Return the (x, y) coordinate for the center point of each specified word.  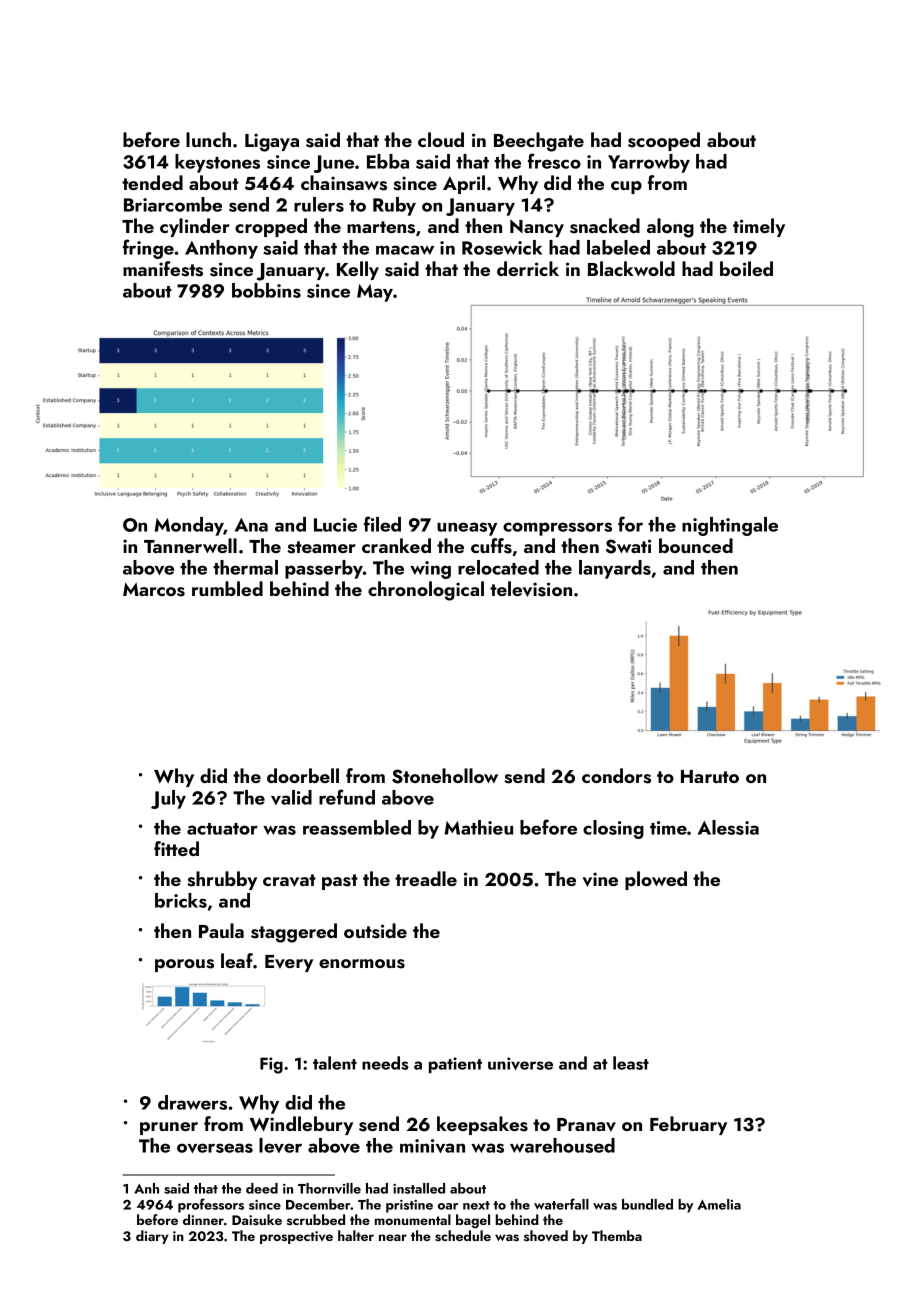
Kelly (358, 270)
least (631, 1063)
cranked (396, 545)
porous (184, 965)
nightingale (730, 526)
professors (211, 1205)
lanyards (615, 569)
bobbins (266, 290)
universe (520, 1063)
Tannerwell (190, 545)
